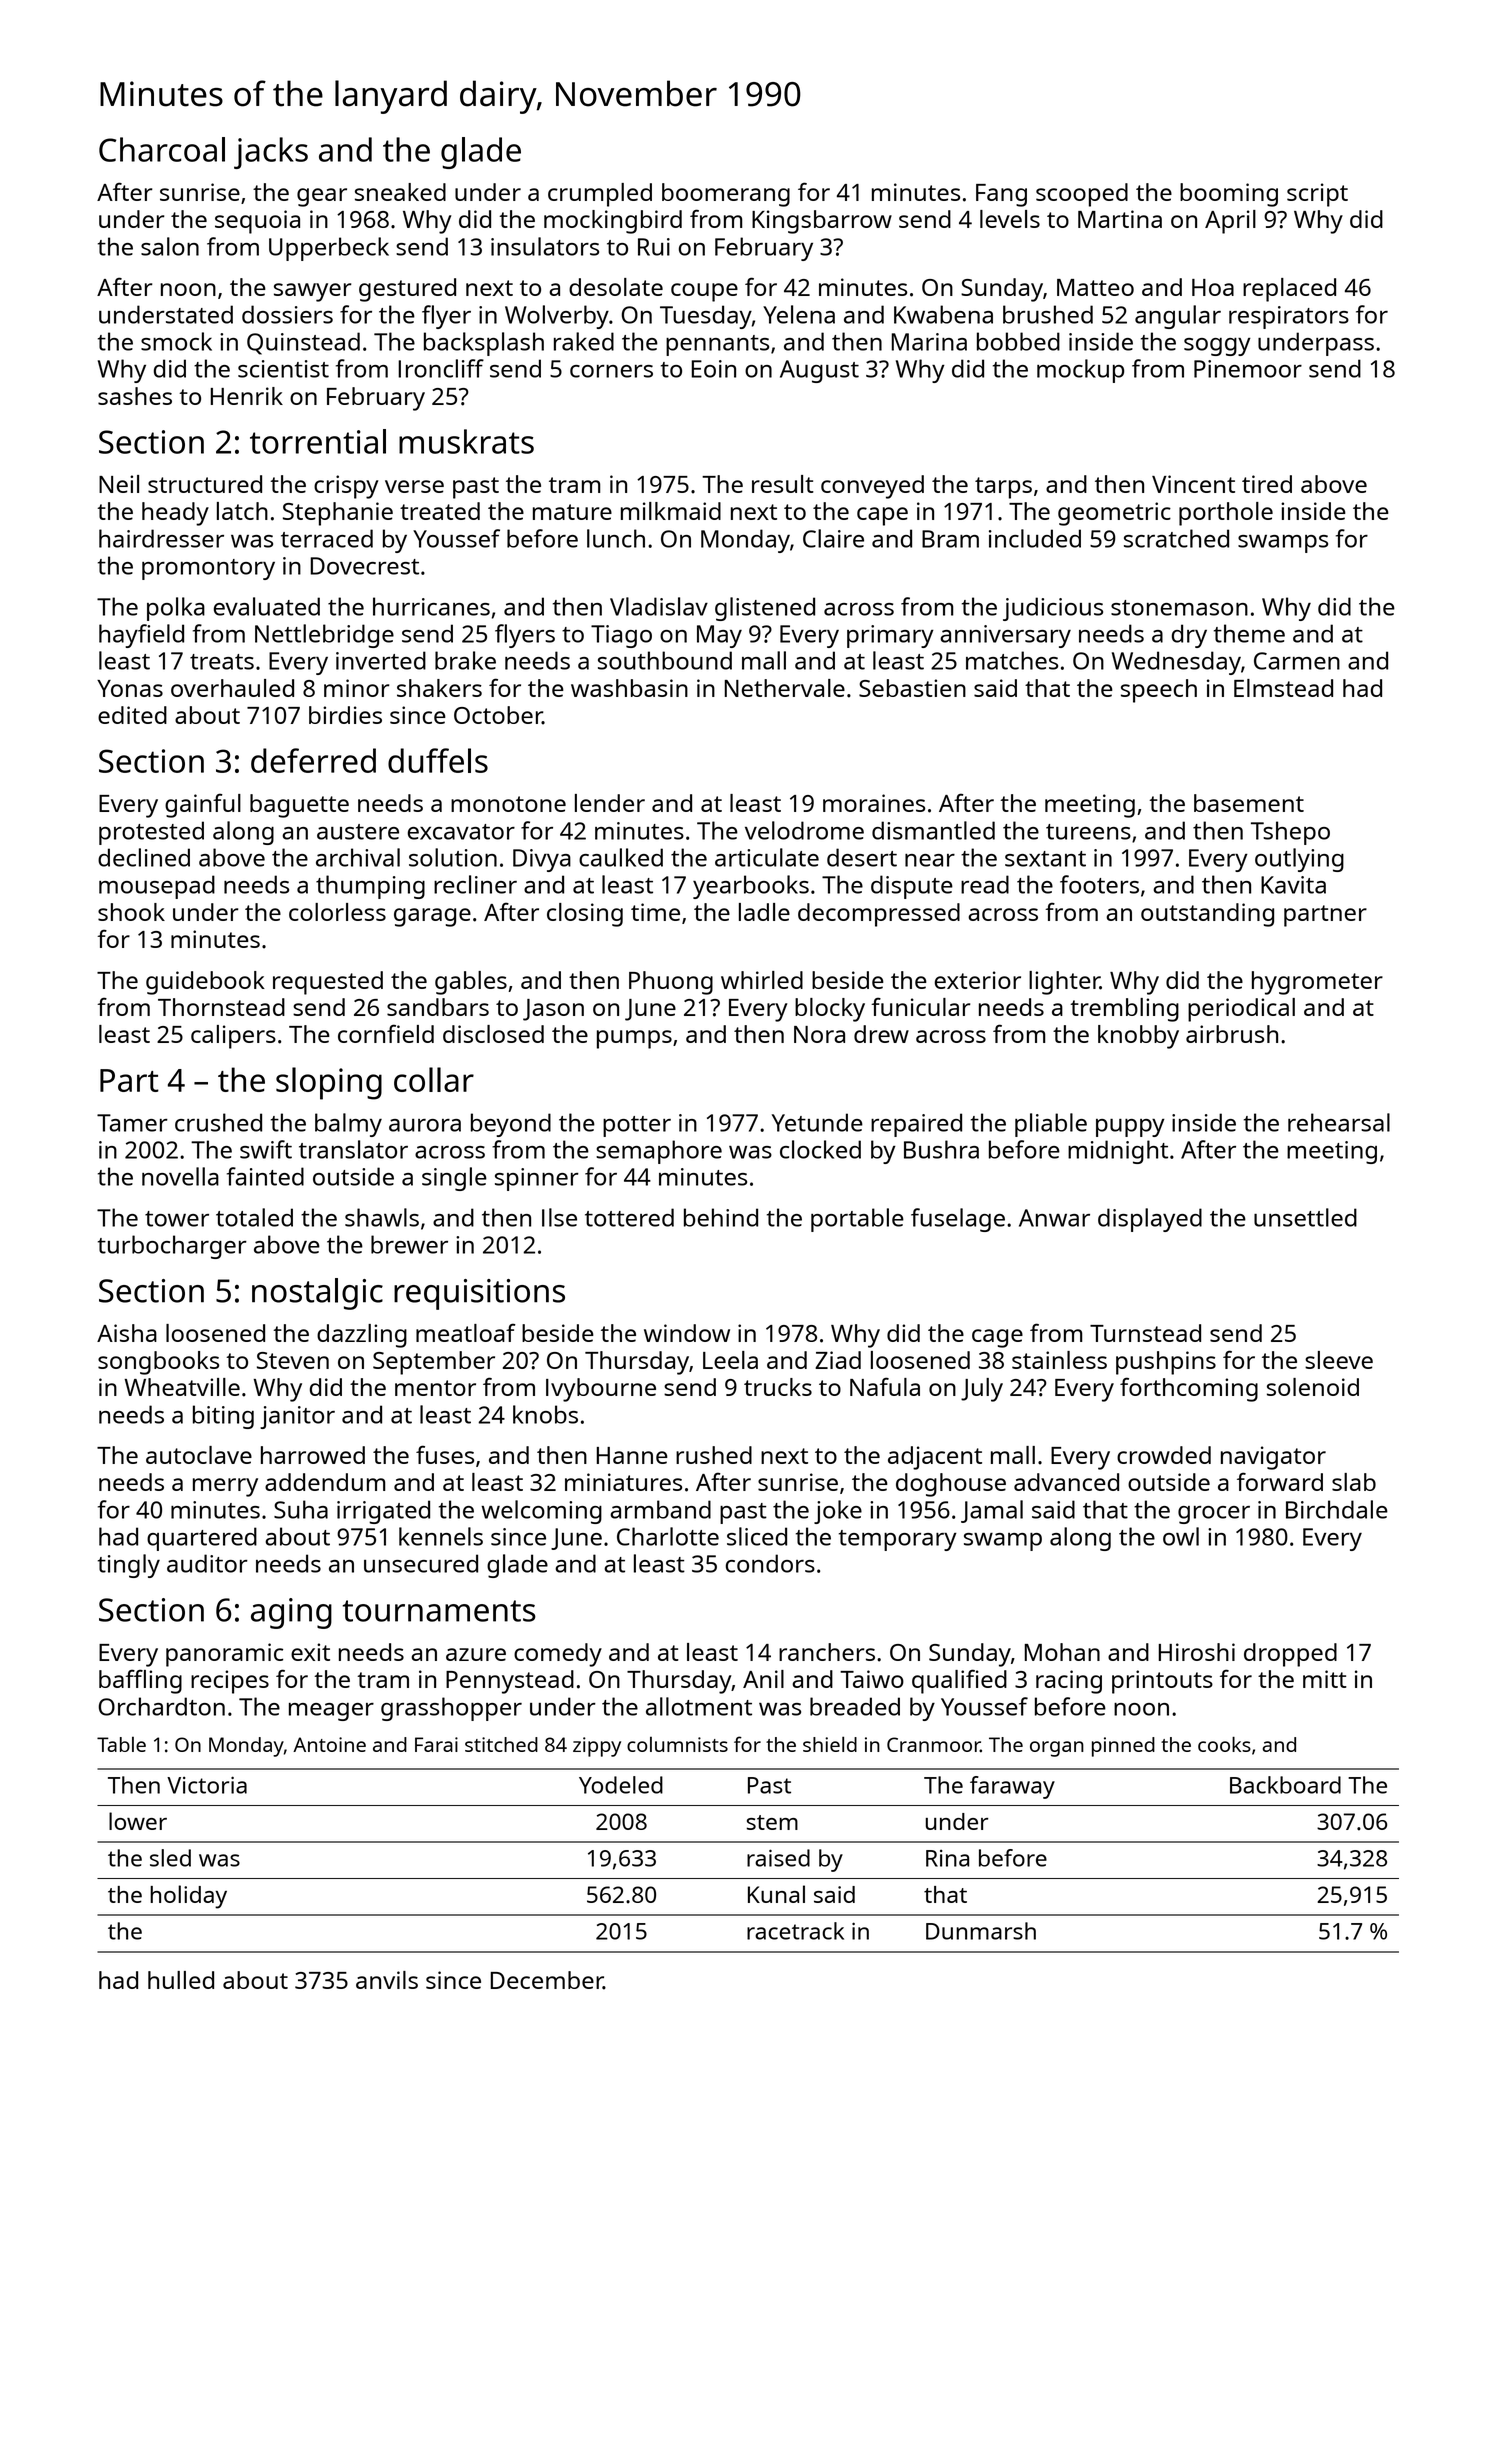  I want to click on lender, so click(610, 803).
